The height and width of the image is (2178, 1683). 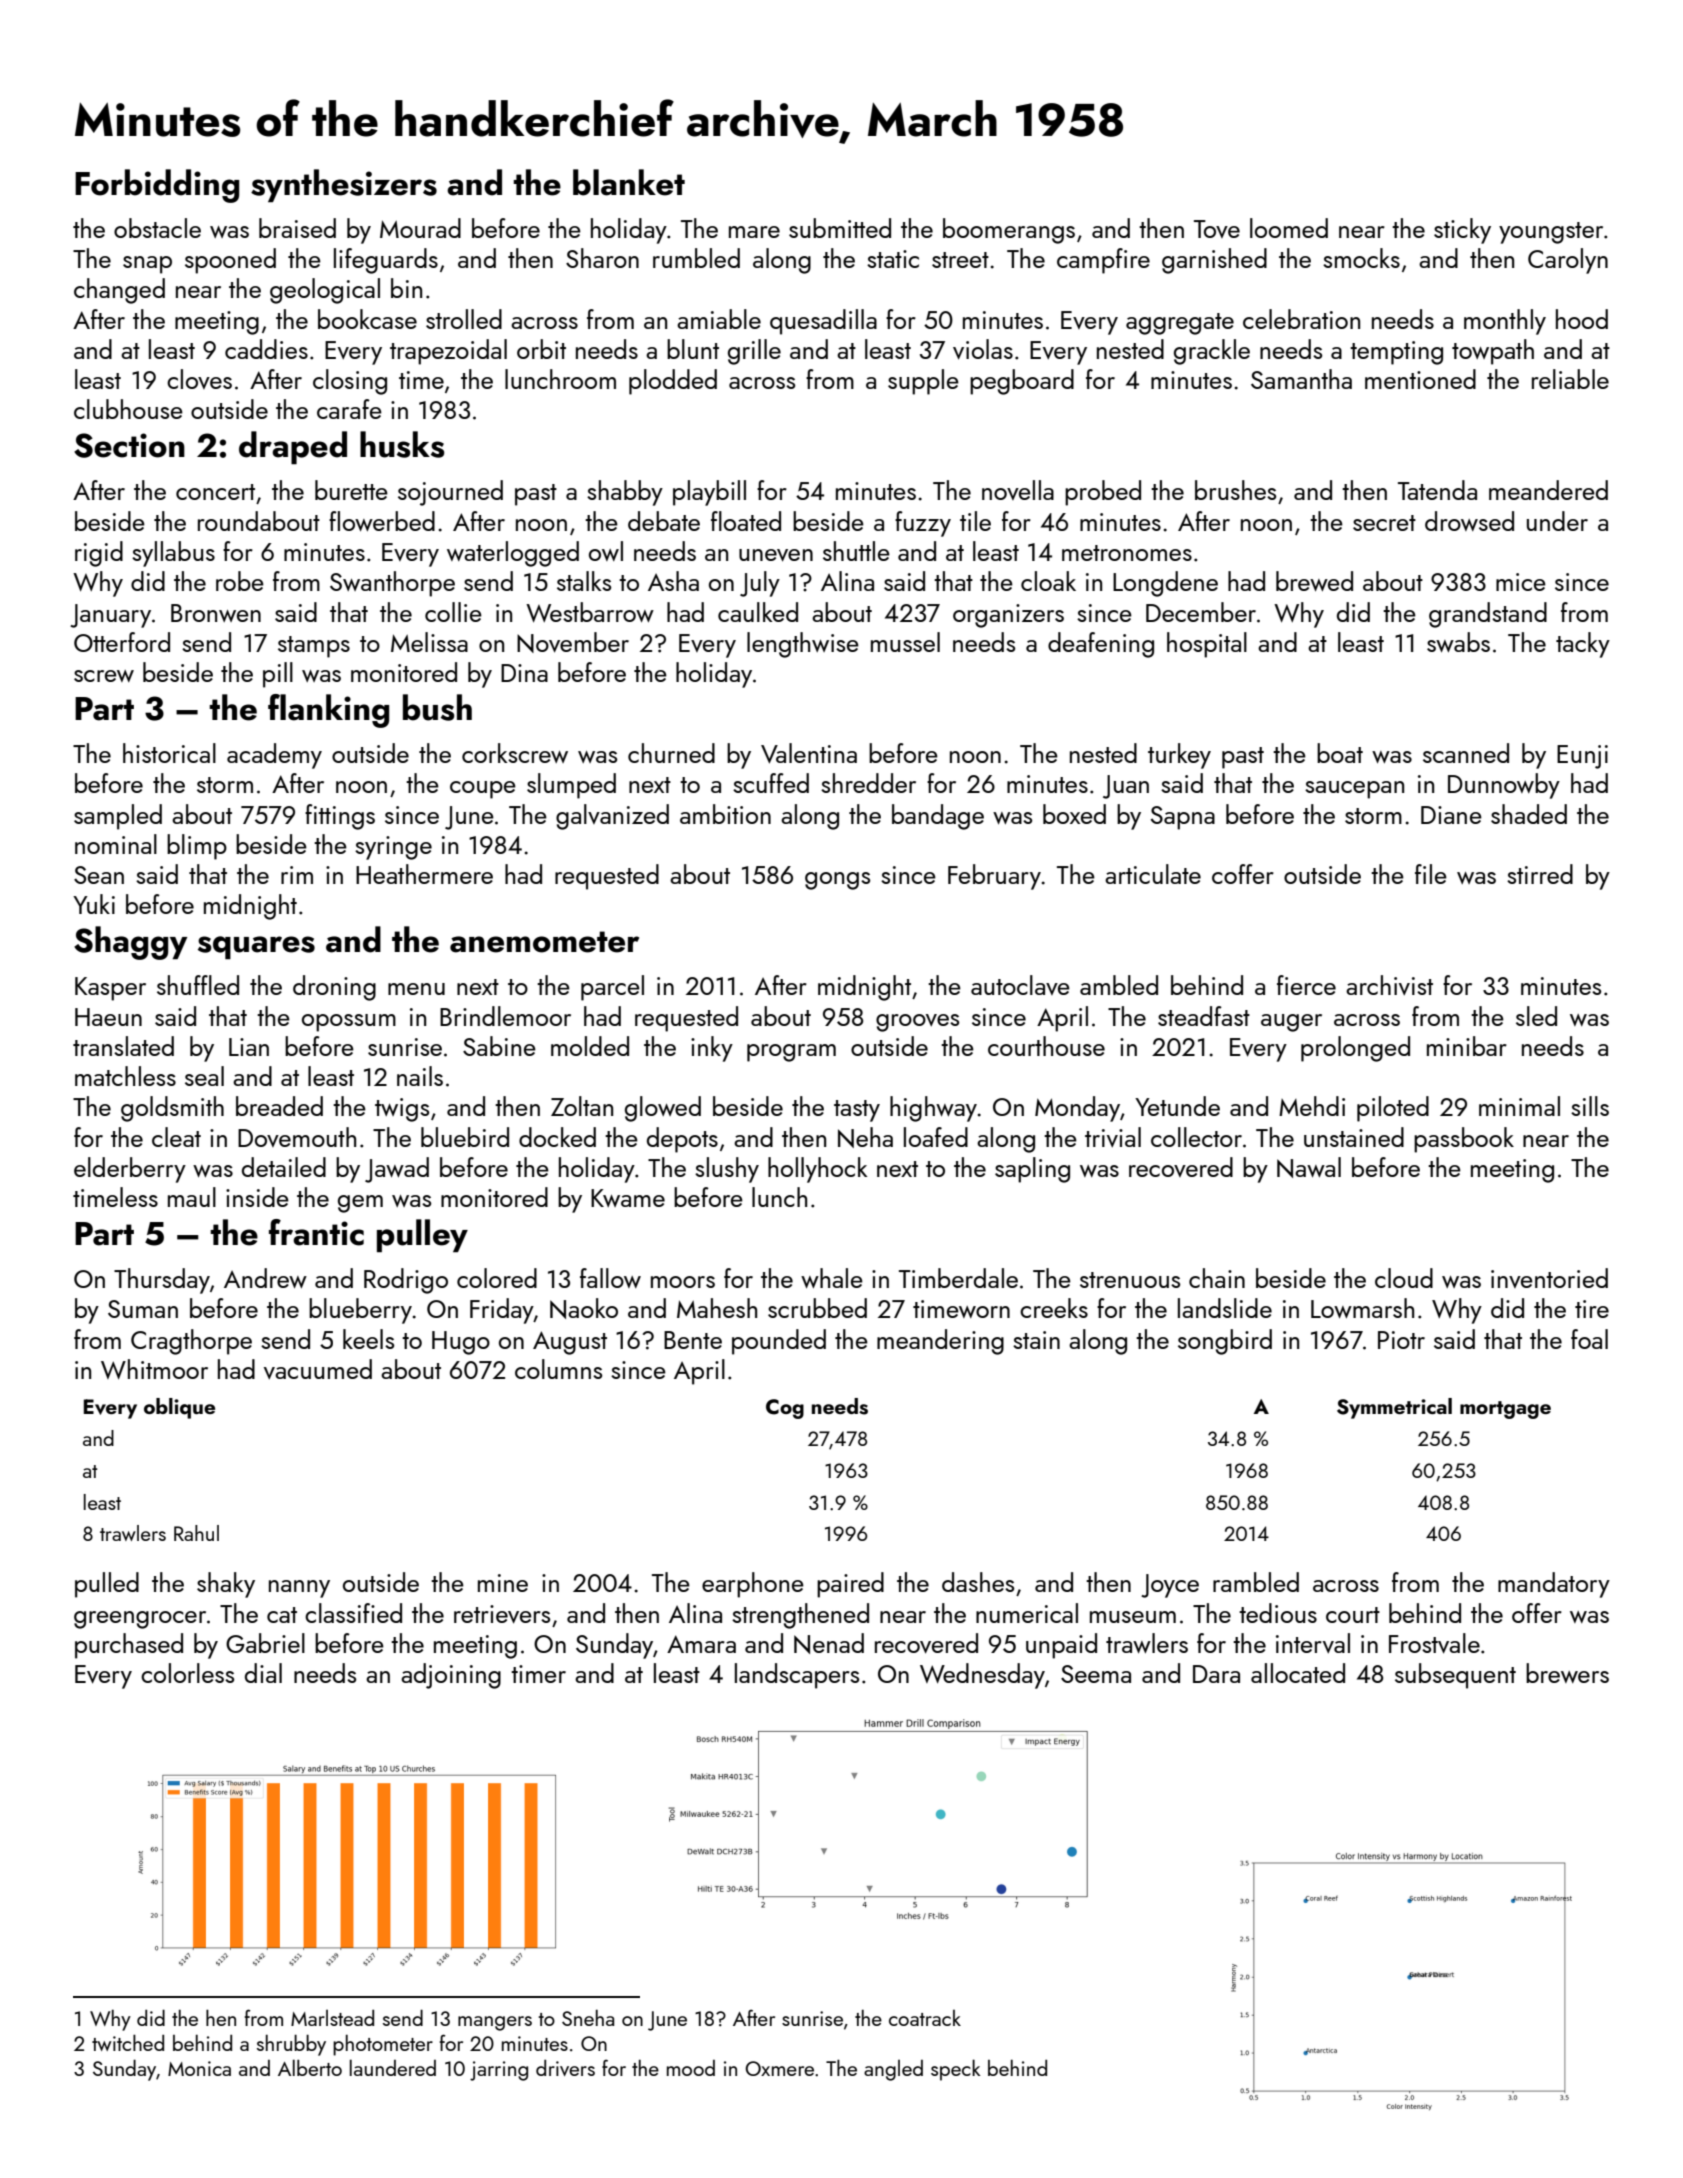 I want to click on oblique, so click(x=179, y=1408).
